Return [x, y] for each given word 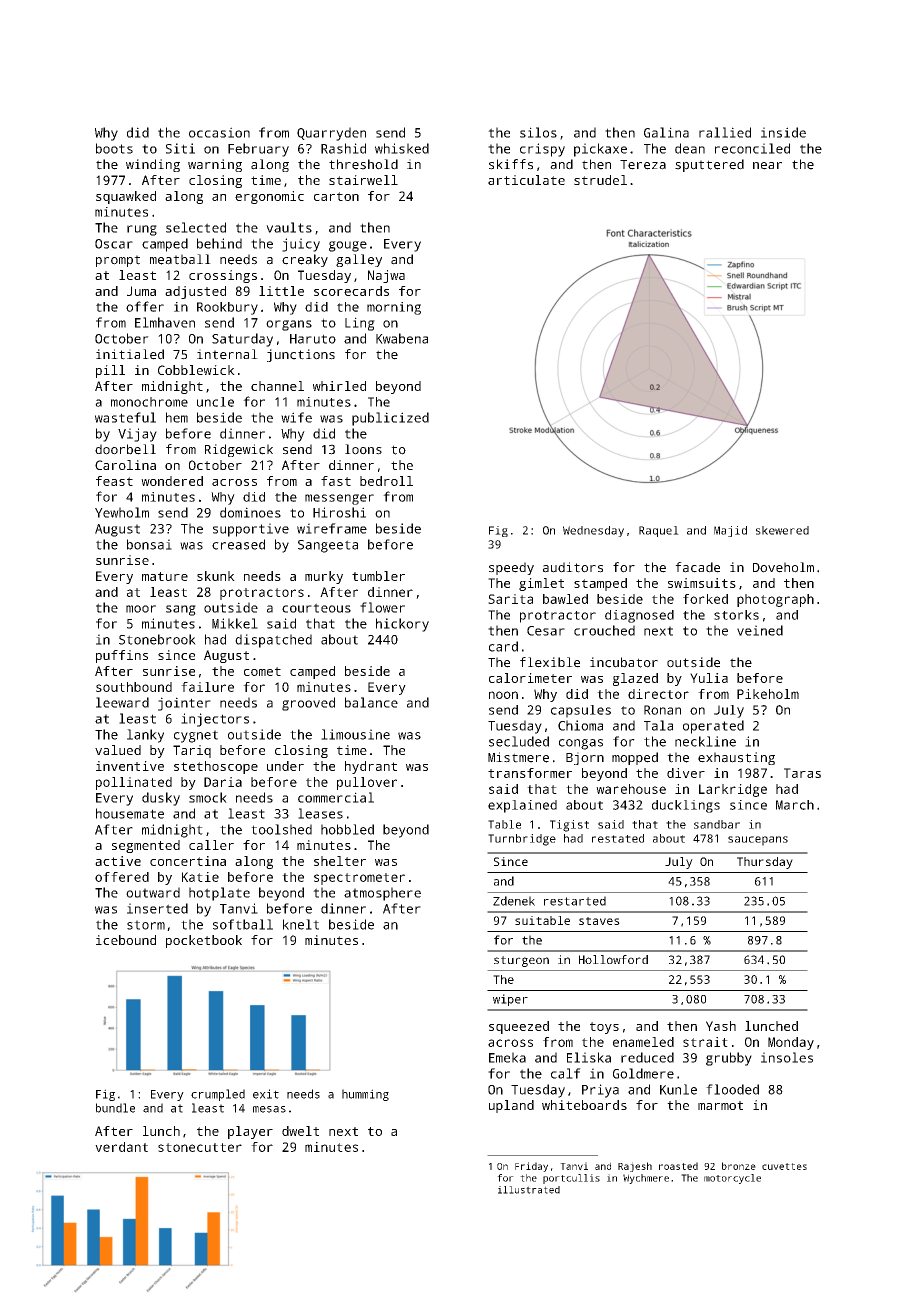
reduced [647, 1057]
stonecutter [200, 1147]
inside [783, 132]
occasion [219, 132]
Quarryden [331, 134]
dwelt [300, 1131]
